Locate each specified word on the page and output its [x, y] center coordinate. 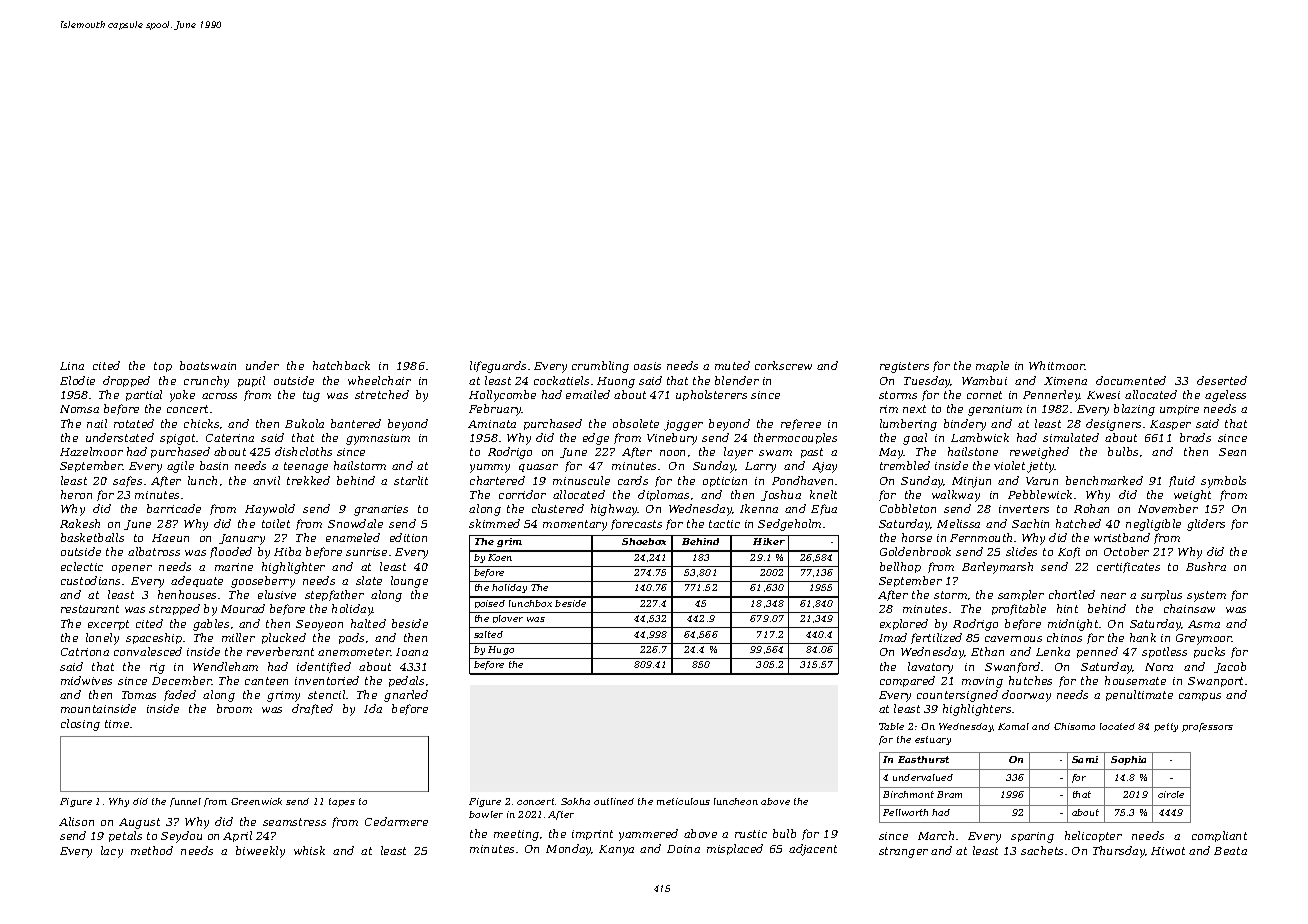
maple [992, 366]
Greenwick [256, 801]
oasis [647, 366]
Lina [72, 366]
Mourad [243, 608]
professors [1207, 727]
